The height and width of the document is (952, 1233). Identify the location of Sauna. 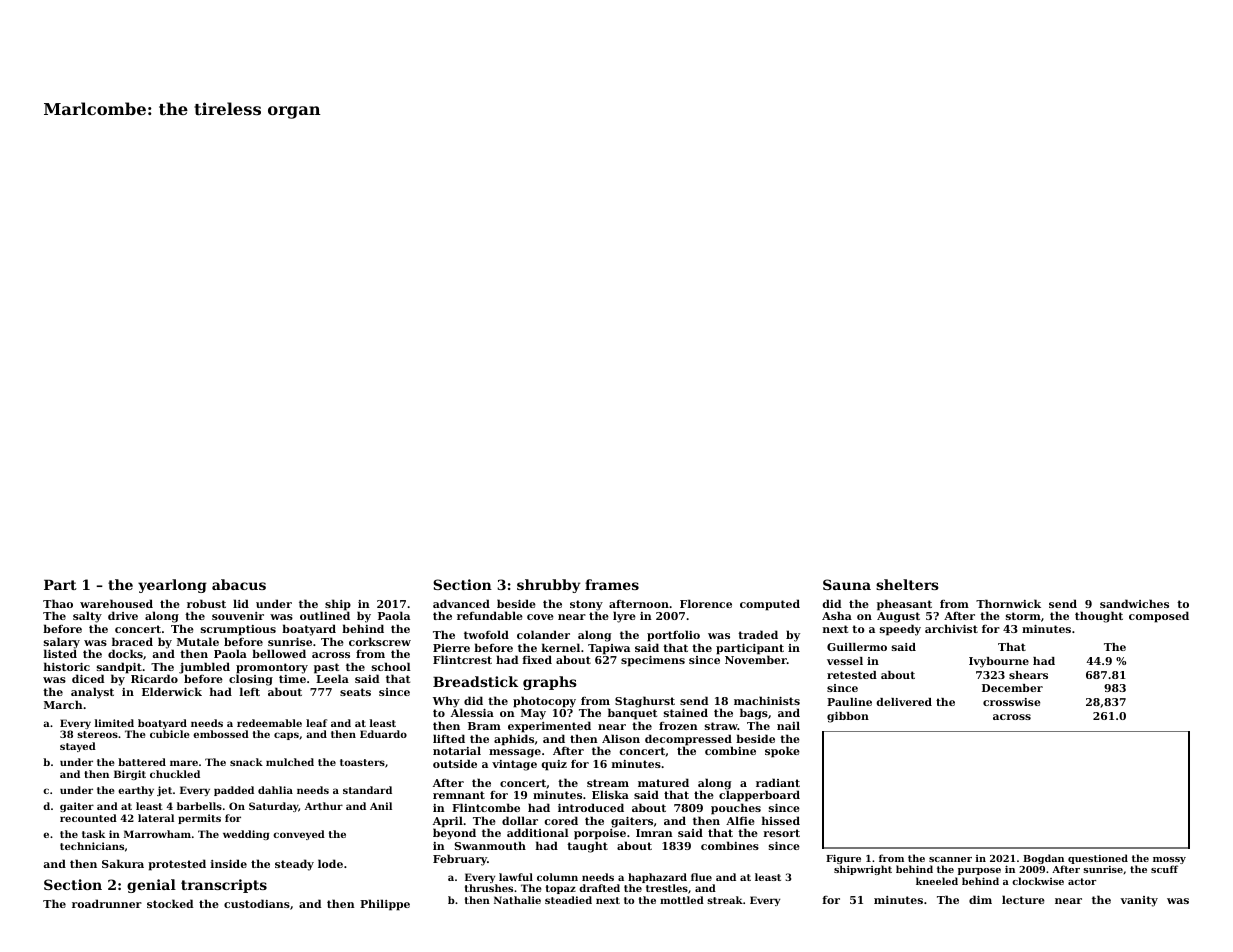
(847, 584).
